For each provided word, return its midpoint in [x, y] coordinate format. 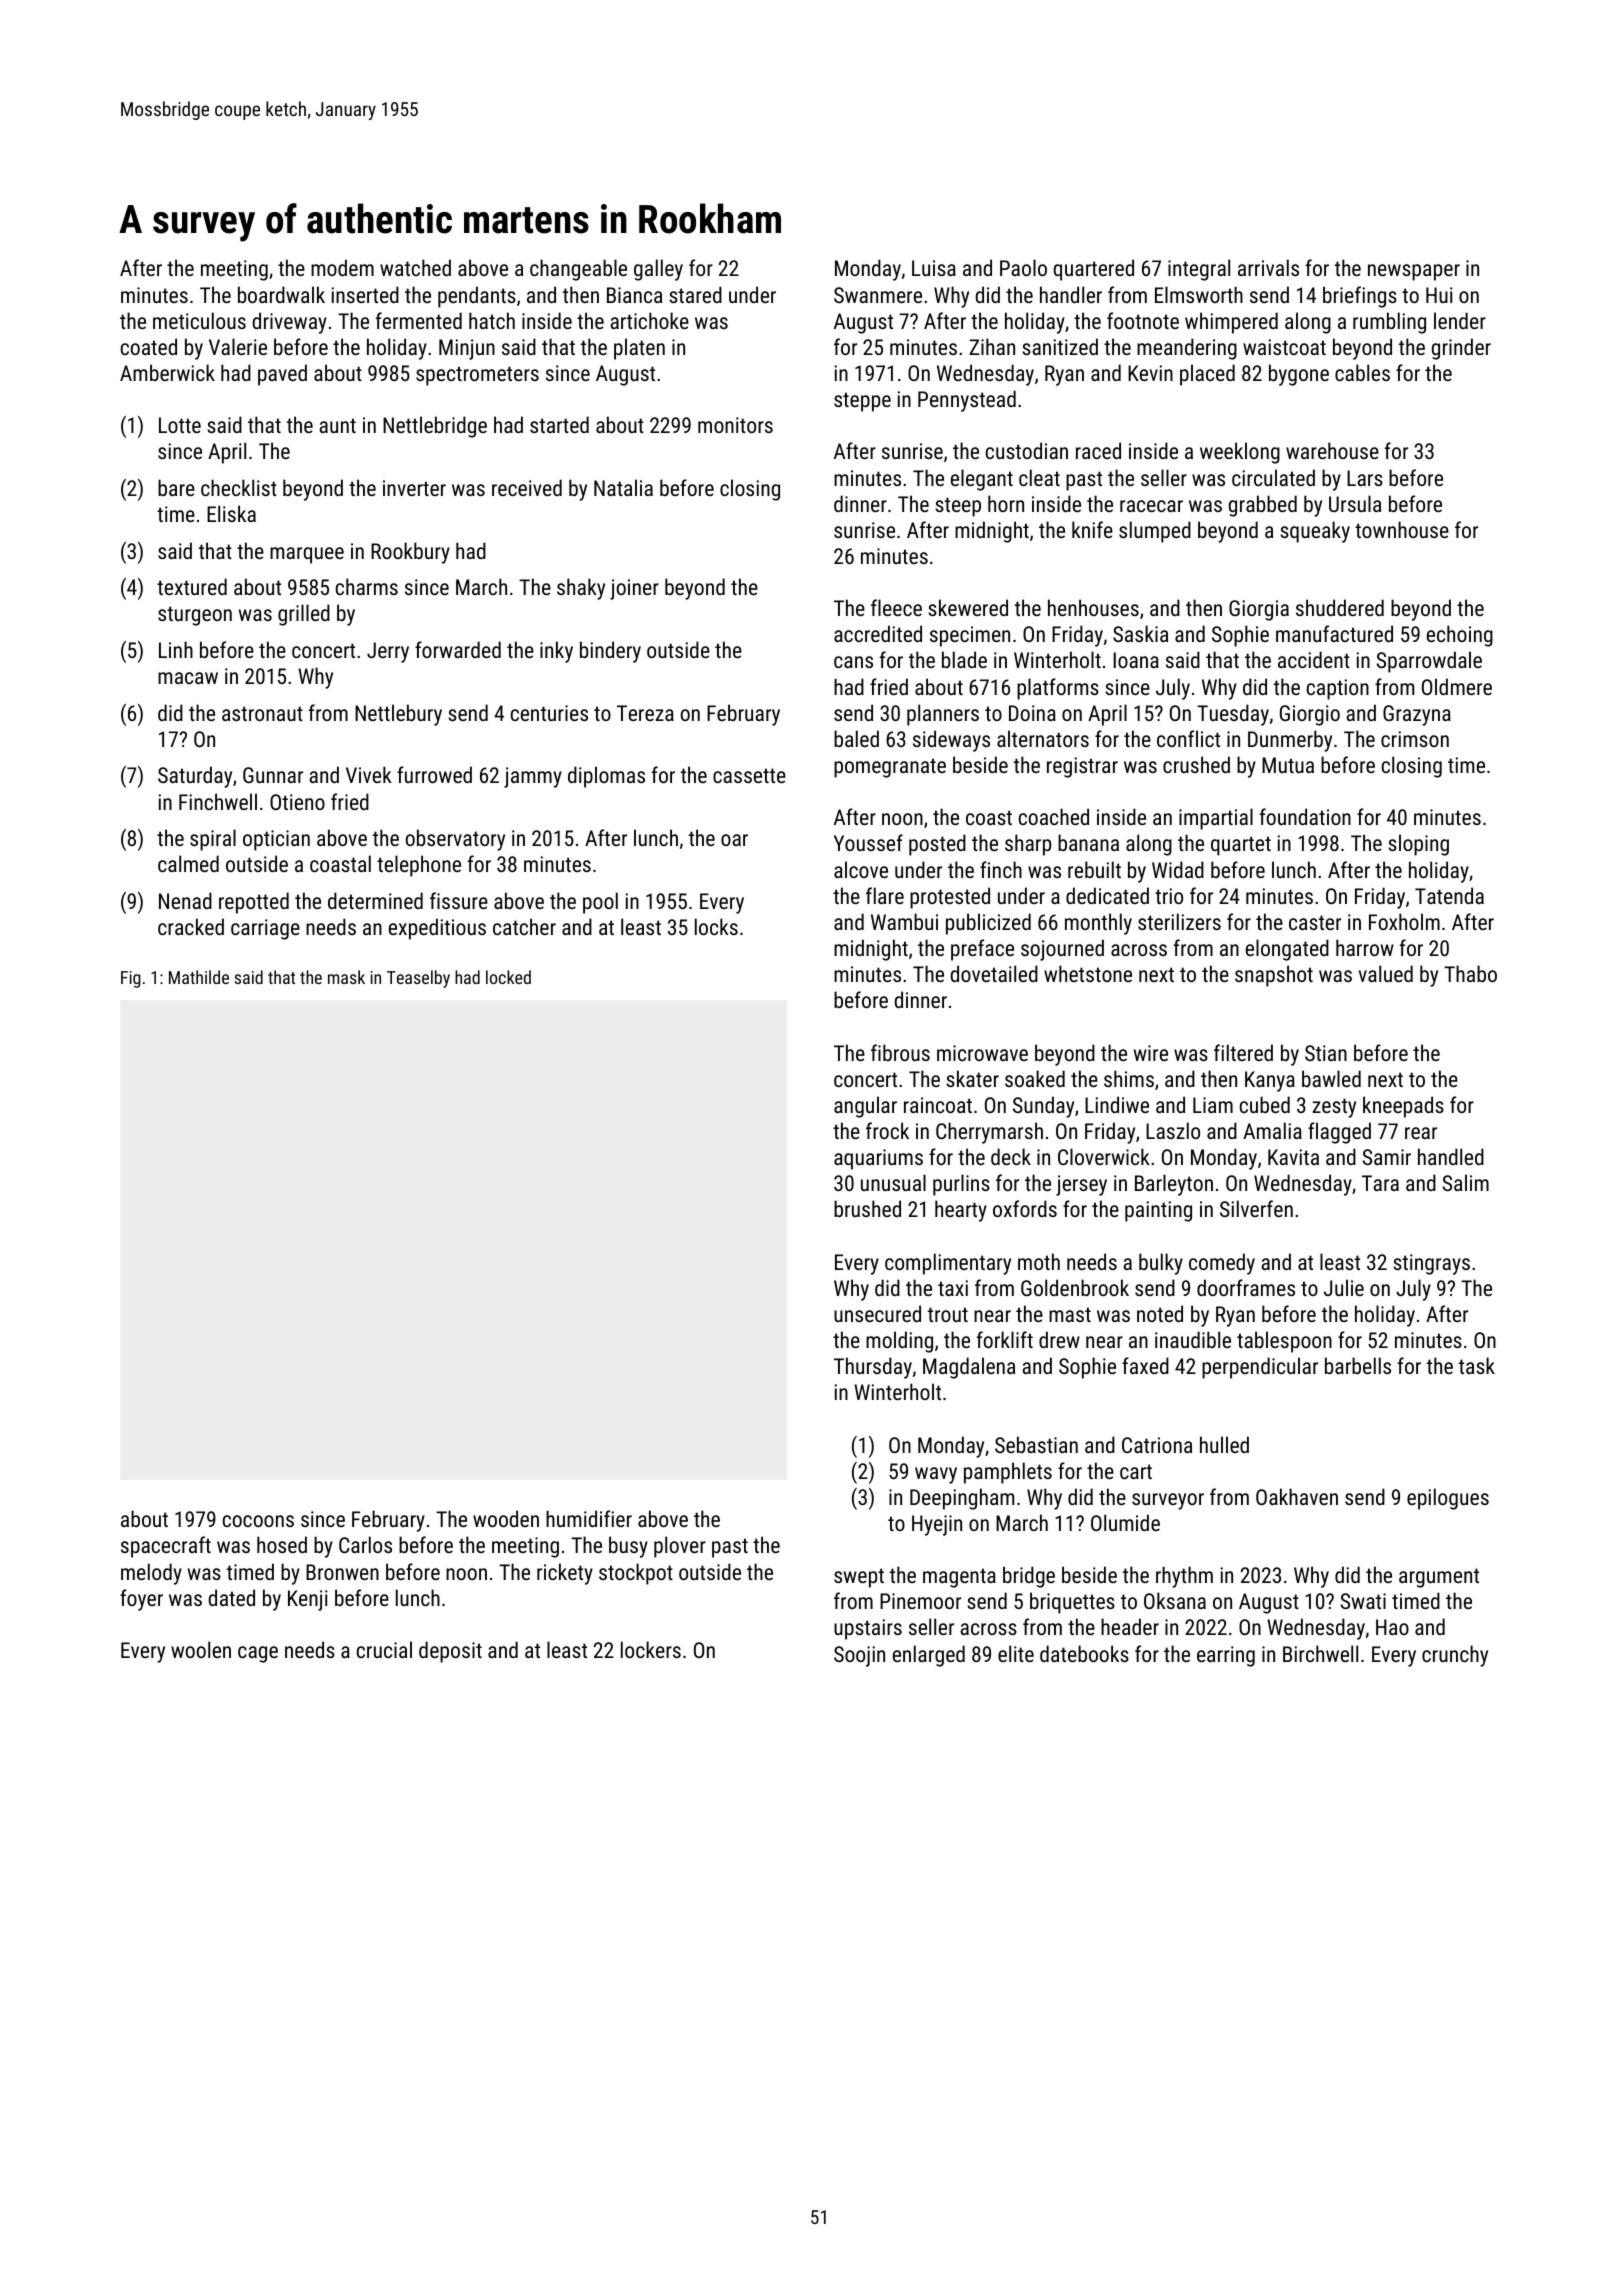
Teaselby [418, 979]
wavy [936, 1475]
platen [639, 349]
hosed [282, 1544]
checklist [239, 487]
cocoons [258, 1521]
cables [1362, 372]
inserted [365, 294]
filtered [1243, 1052]
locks [716, 926]
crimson [1415, 739]
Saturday [195, 777]
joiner [634, 589]
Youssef [868, 842]
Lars [1365, 478]
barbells [1358, 1365]
